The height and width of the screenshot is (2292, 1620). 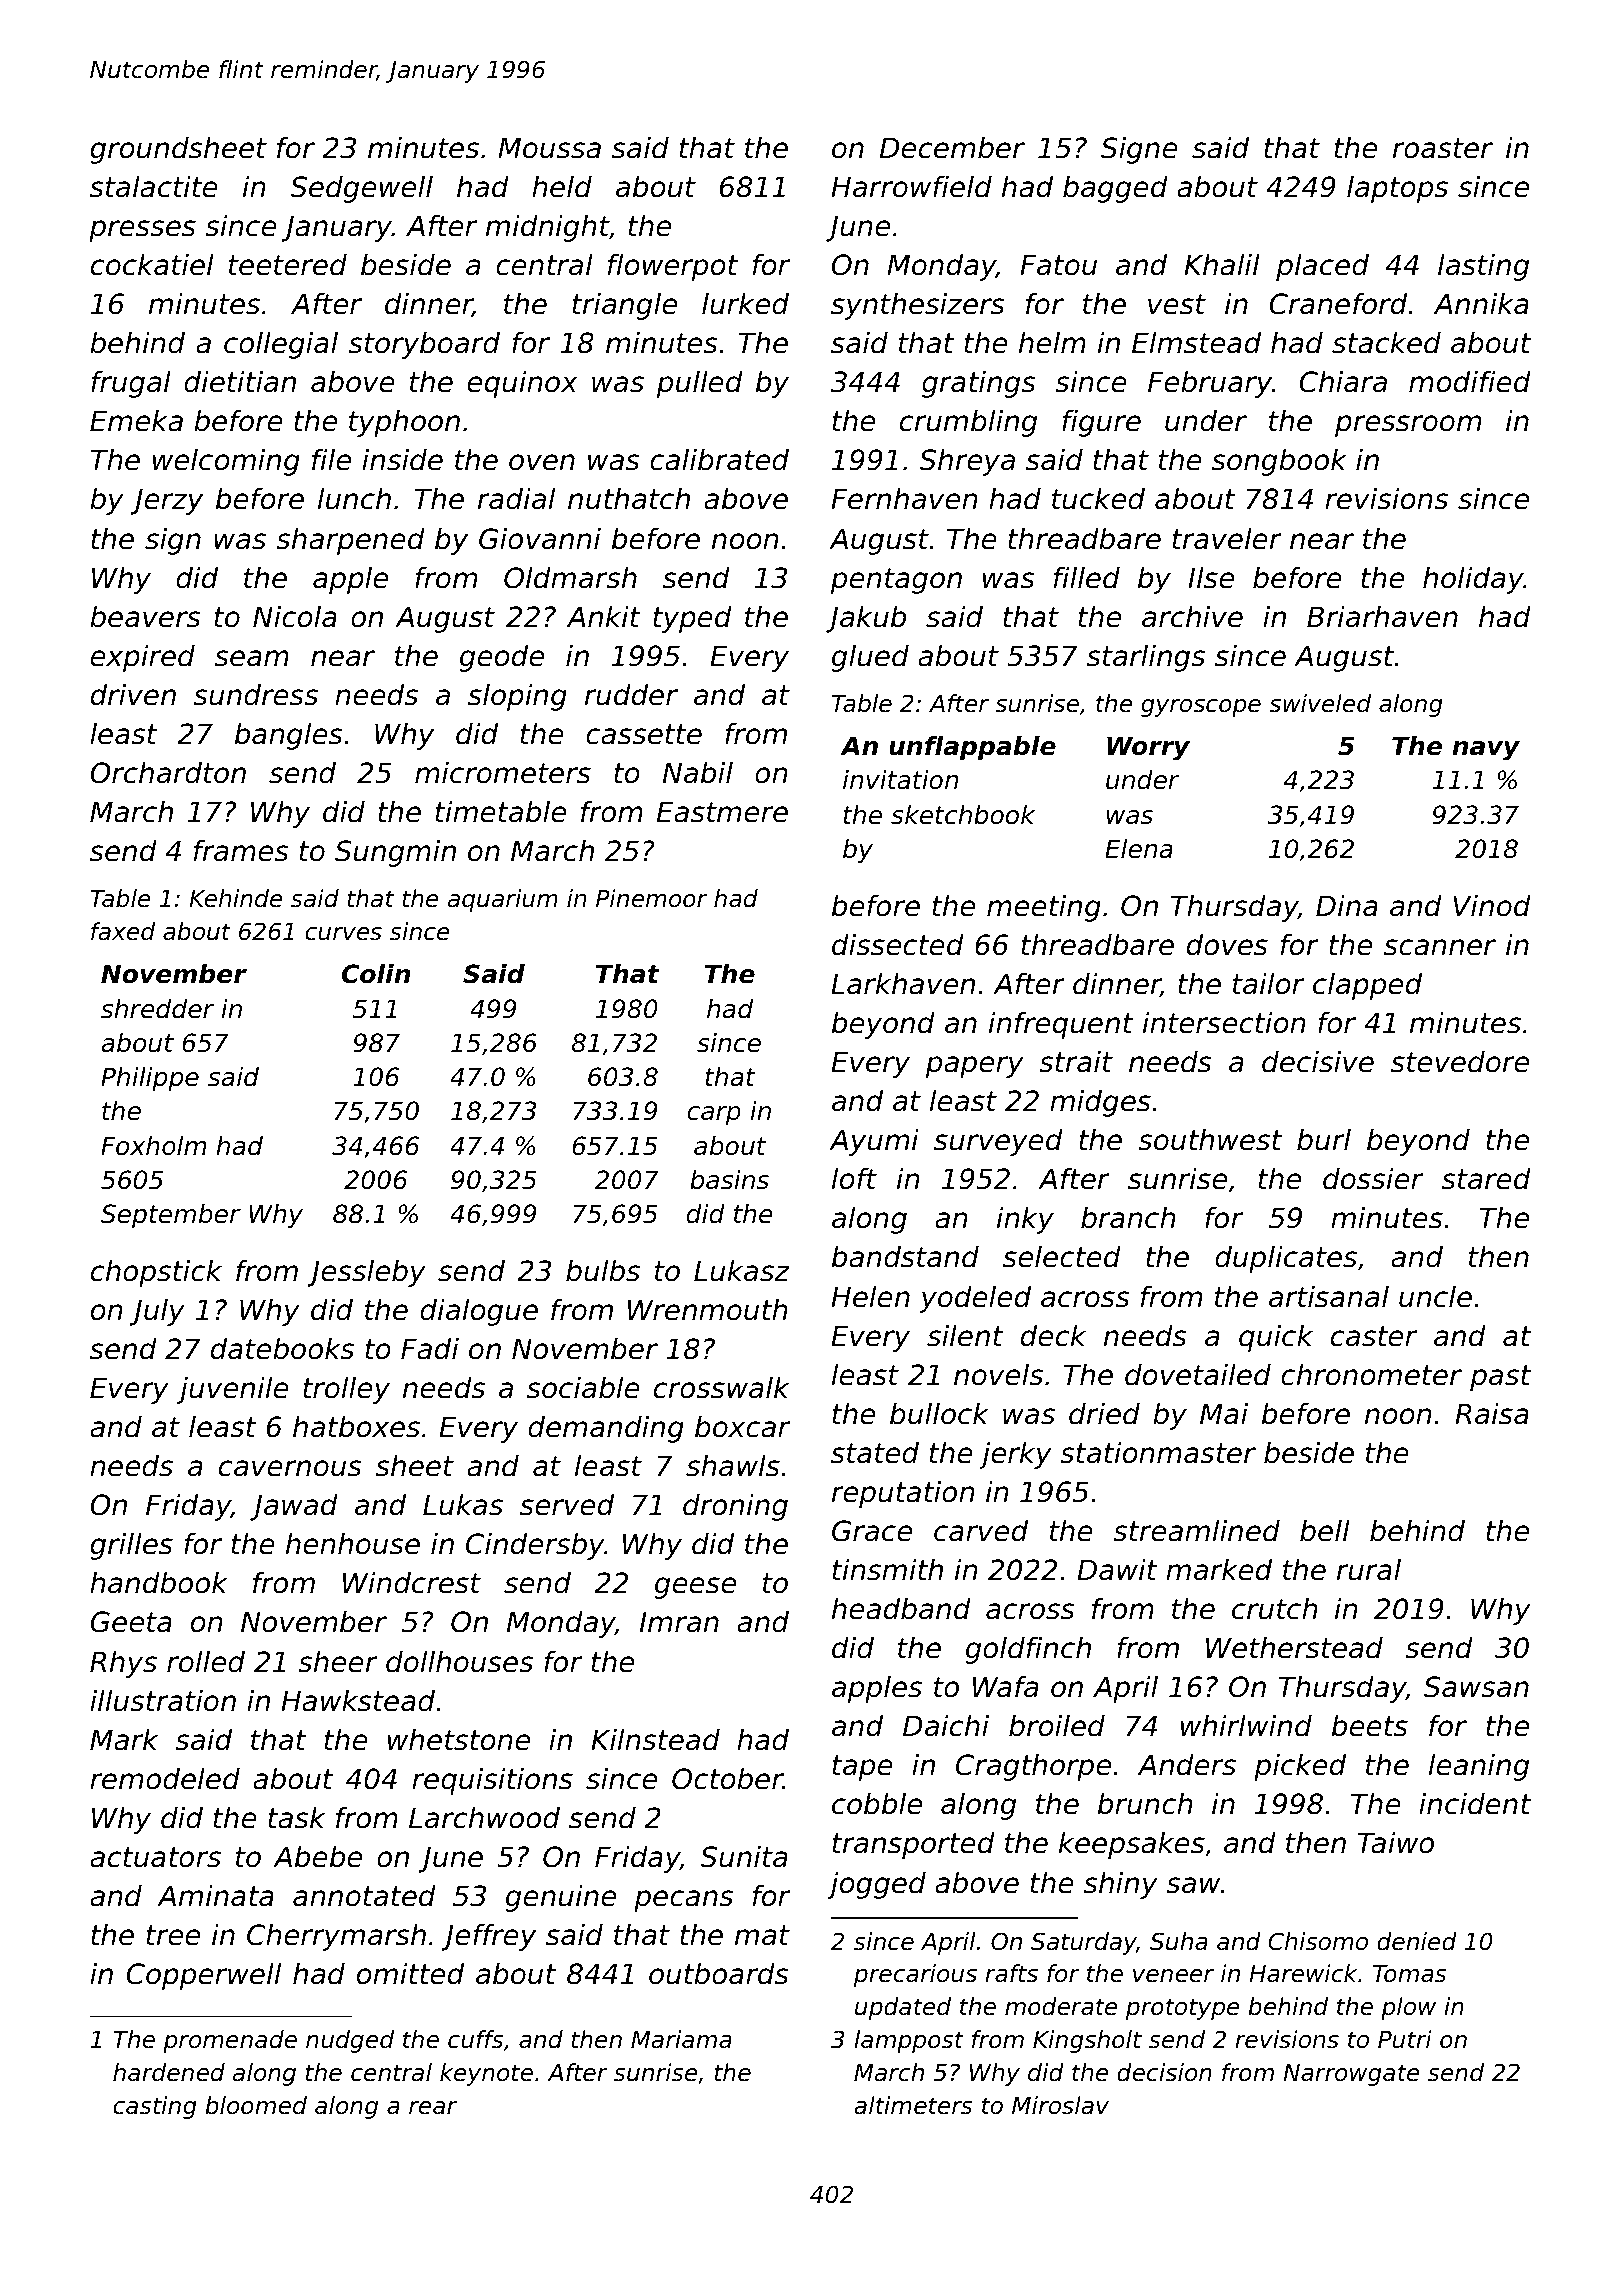 What do you see at coordinates (952, 148) in the screenshot?
I see `December` at bounding box center [952, 148].
